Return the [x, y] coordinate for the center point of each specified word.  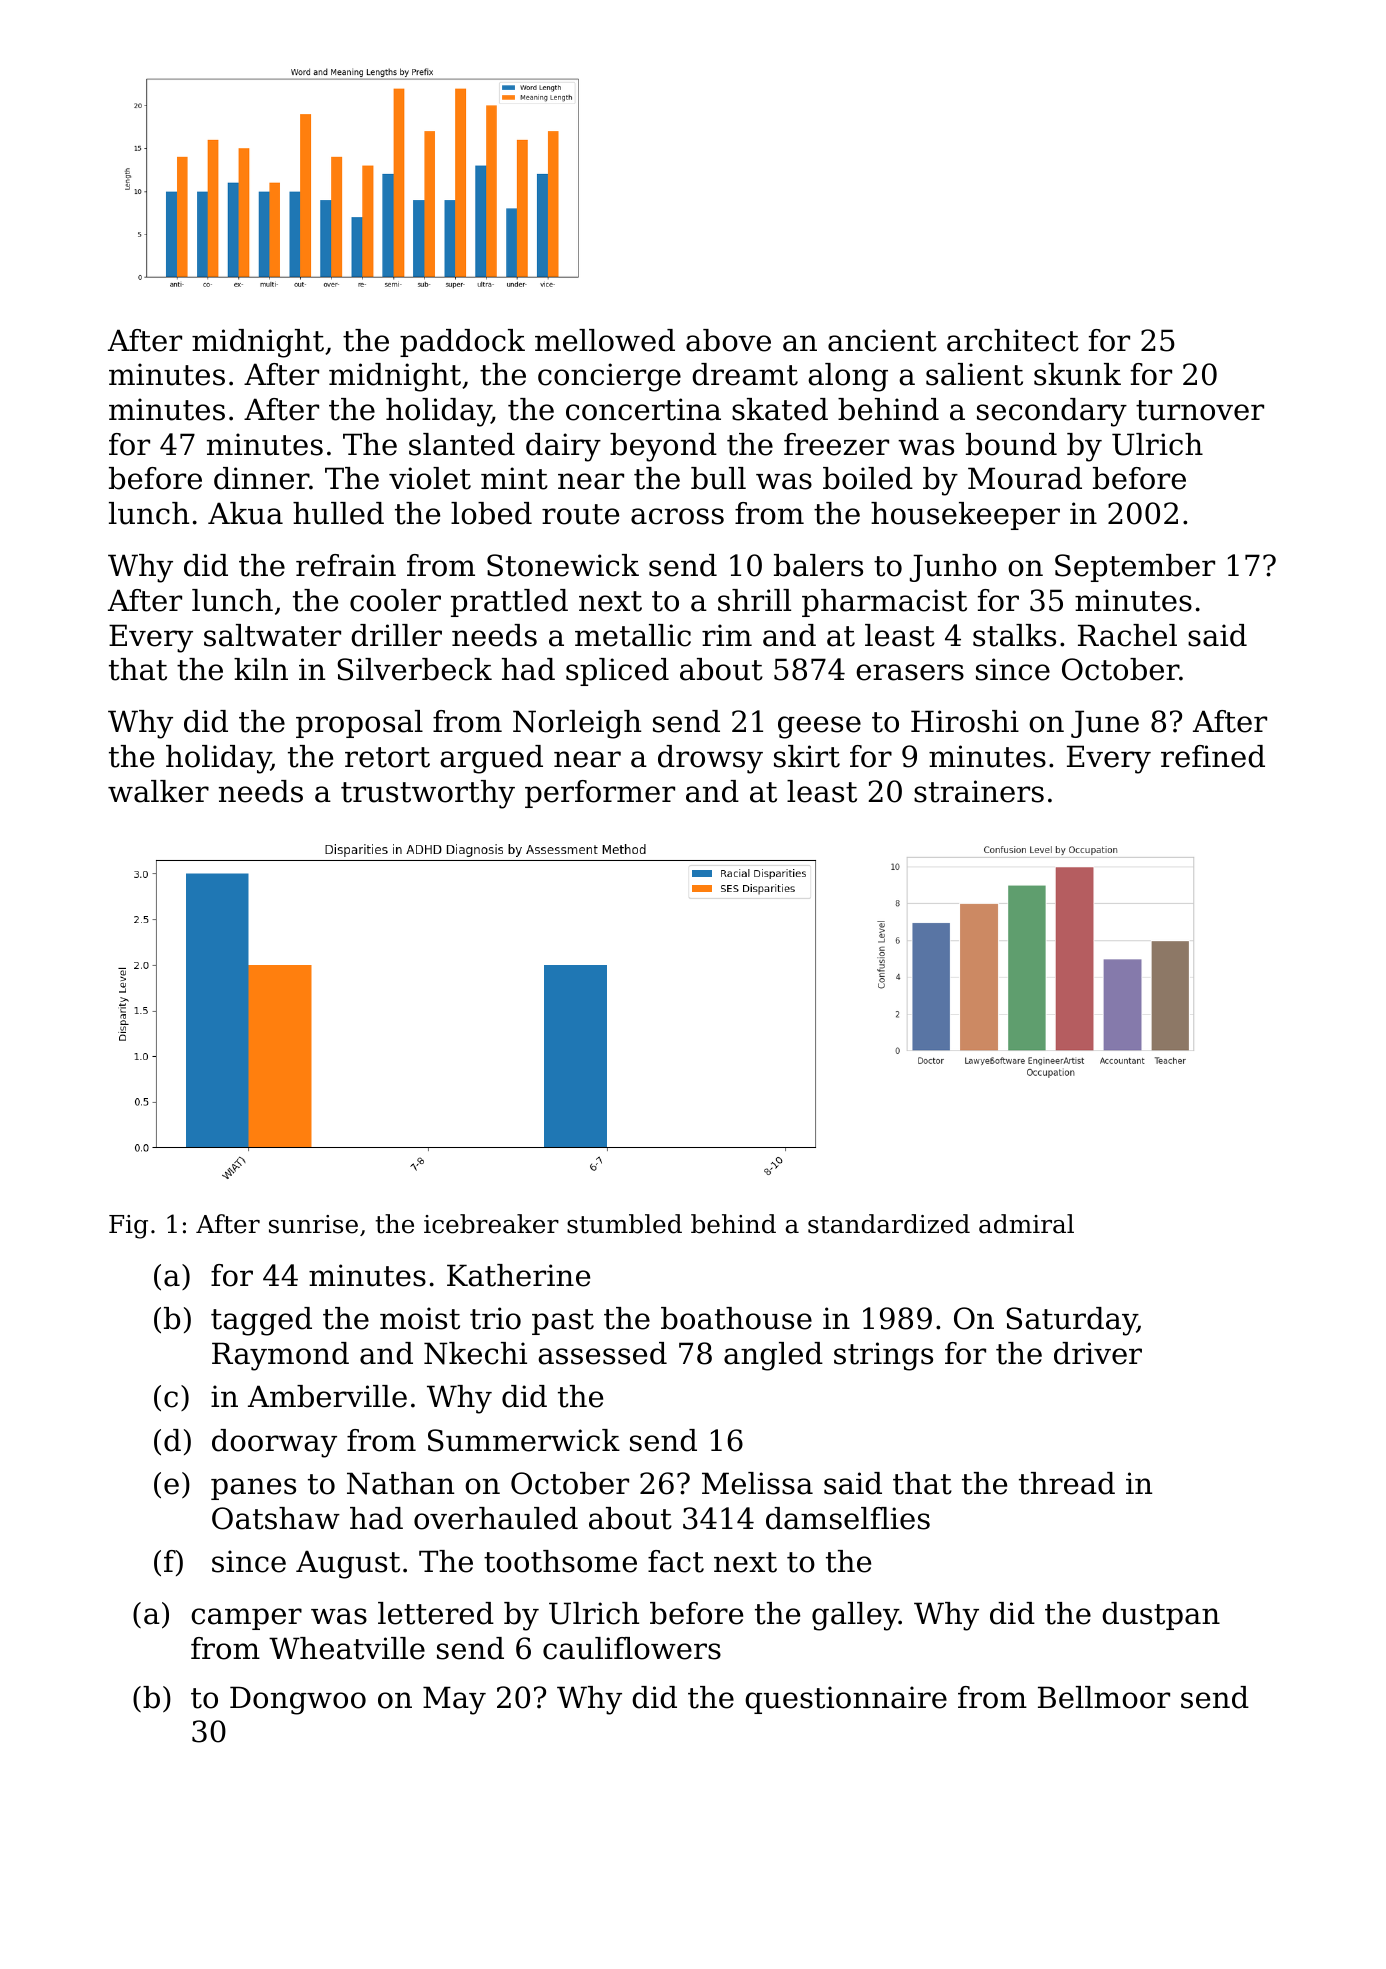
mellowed [605, 340]
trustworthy [428, 794]
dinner [261, 478]
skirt [807, 756]
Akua [245, 513]
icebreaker [491, 1224]
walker [158, 791]
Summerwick [524, 1440]
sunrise [313, 1224]
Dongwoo [298, 1700]
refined [1213, 756]
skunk [1077, 374]
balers [818, 565]
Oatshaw [276, 1518]
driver [1098, 1353]
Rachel [1127, 635]
